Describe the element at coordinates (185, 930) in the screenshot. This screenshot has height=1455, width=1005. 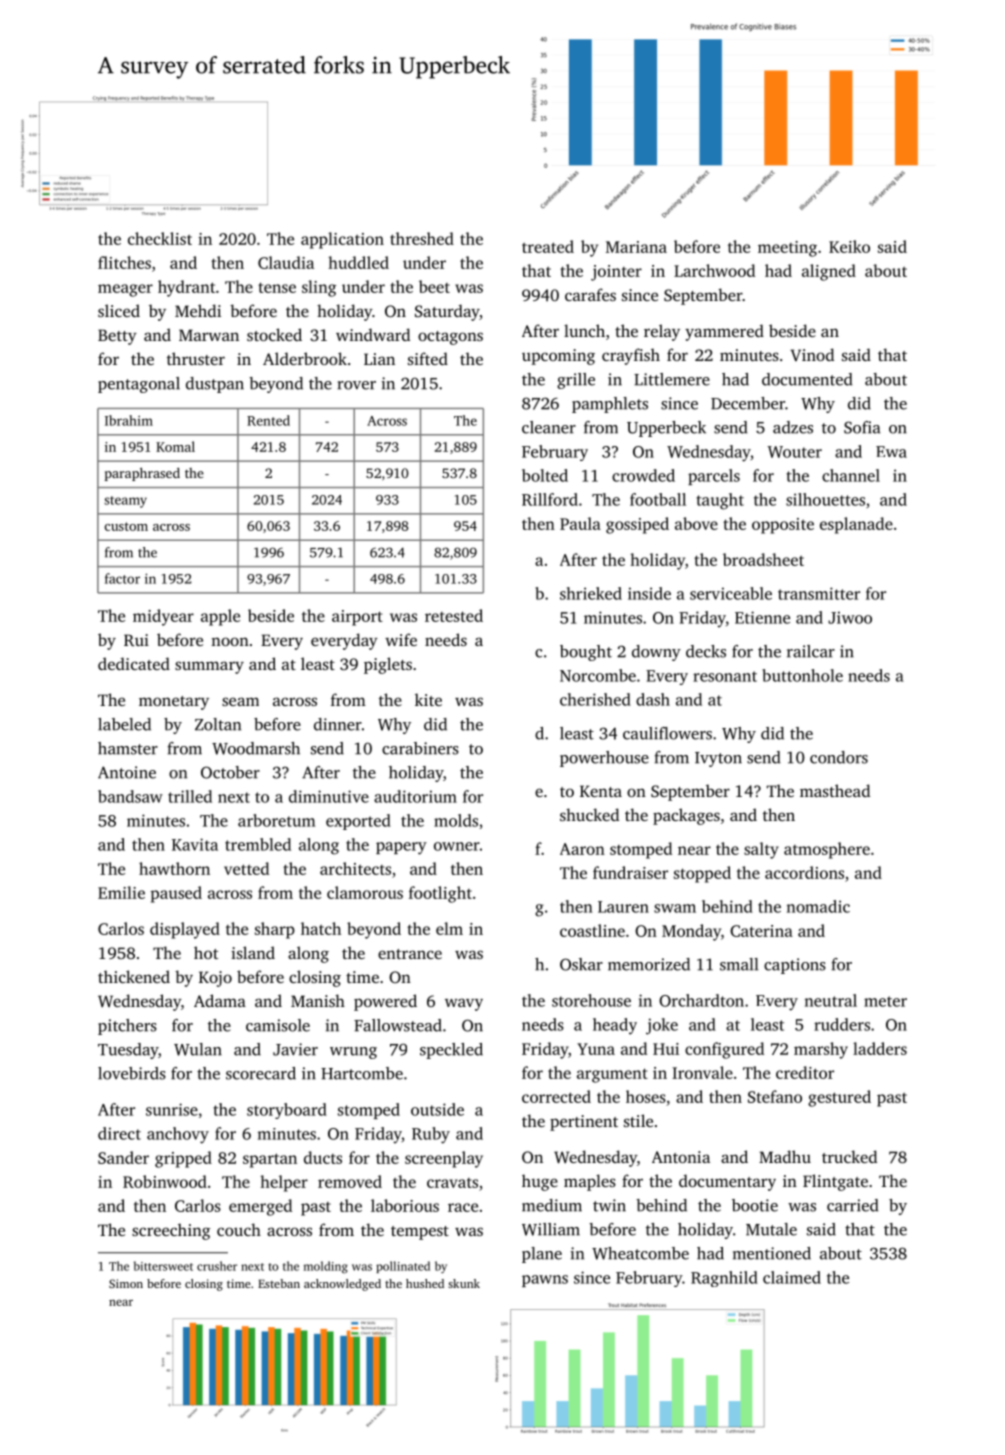
I see `displayed` at that location.
